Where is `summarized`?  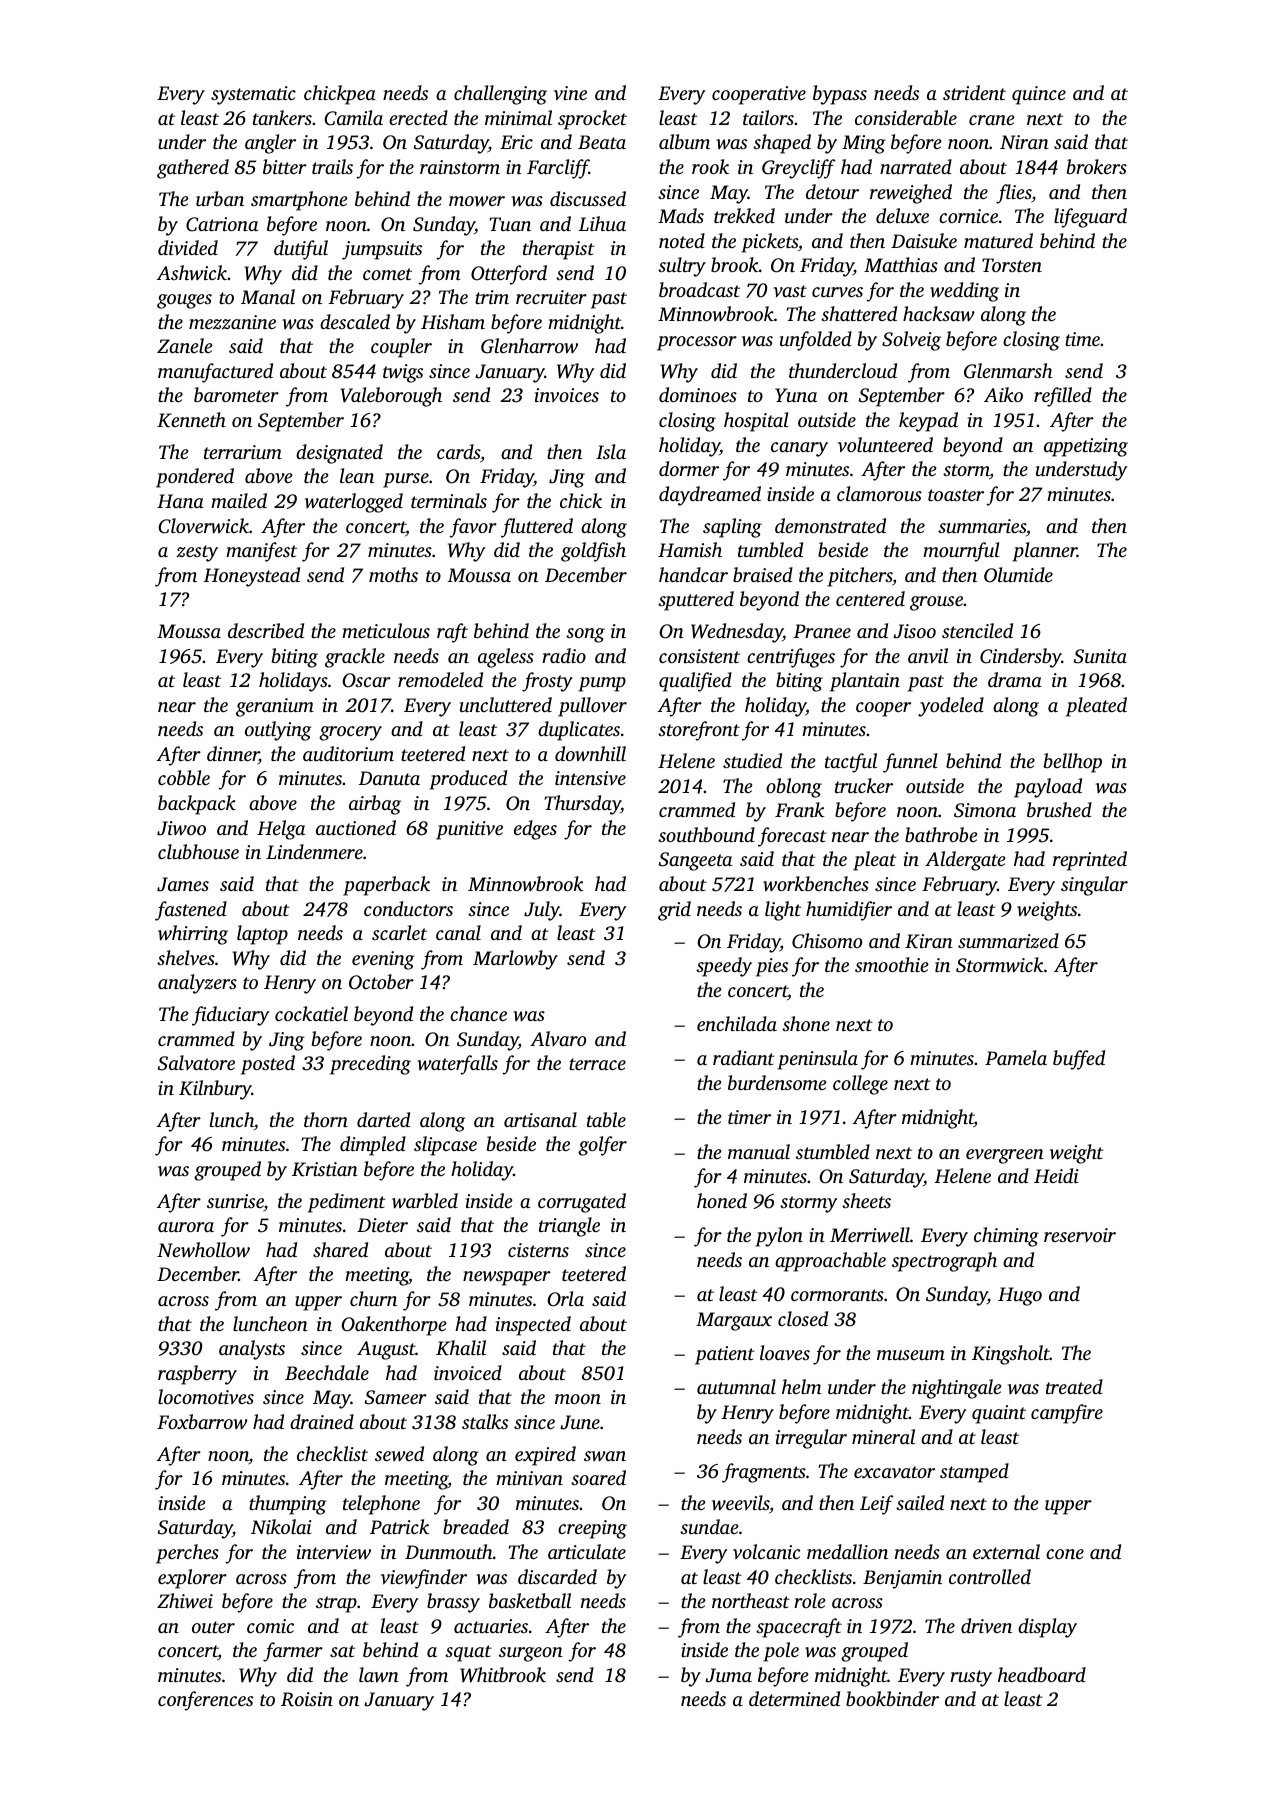
summarized is located at coordinates (1008, 941).
